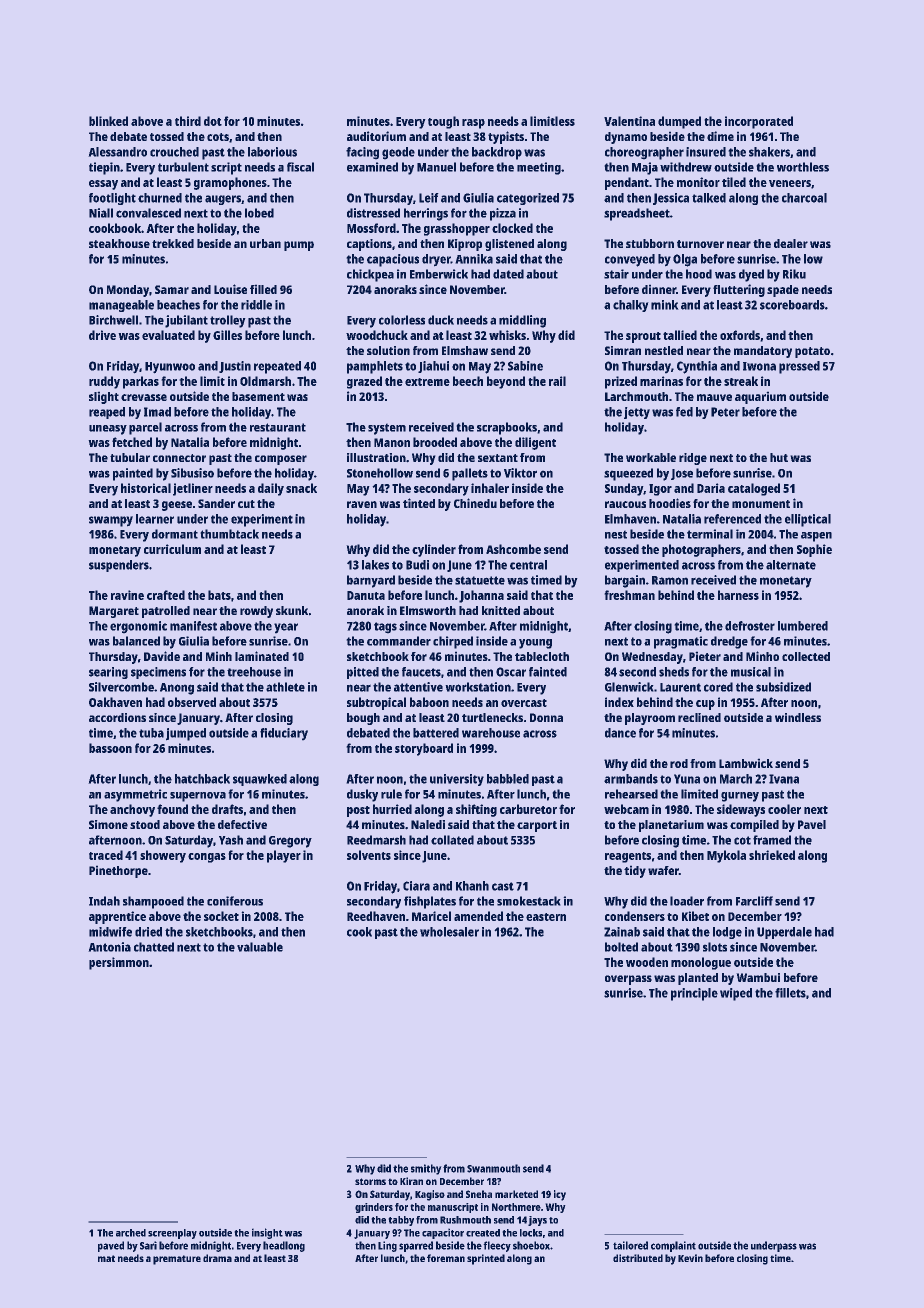 The image size is (924, 1308). What do you see at coordinates (391, 794) in the screenshot?
I see `rule` at bounding box center [391, 794].
